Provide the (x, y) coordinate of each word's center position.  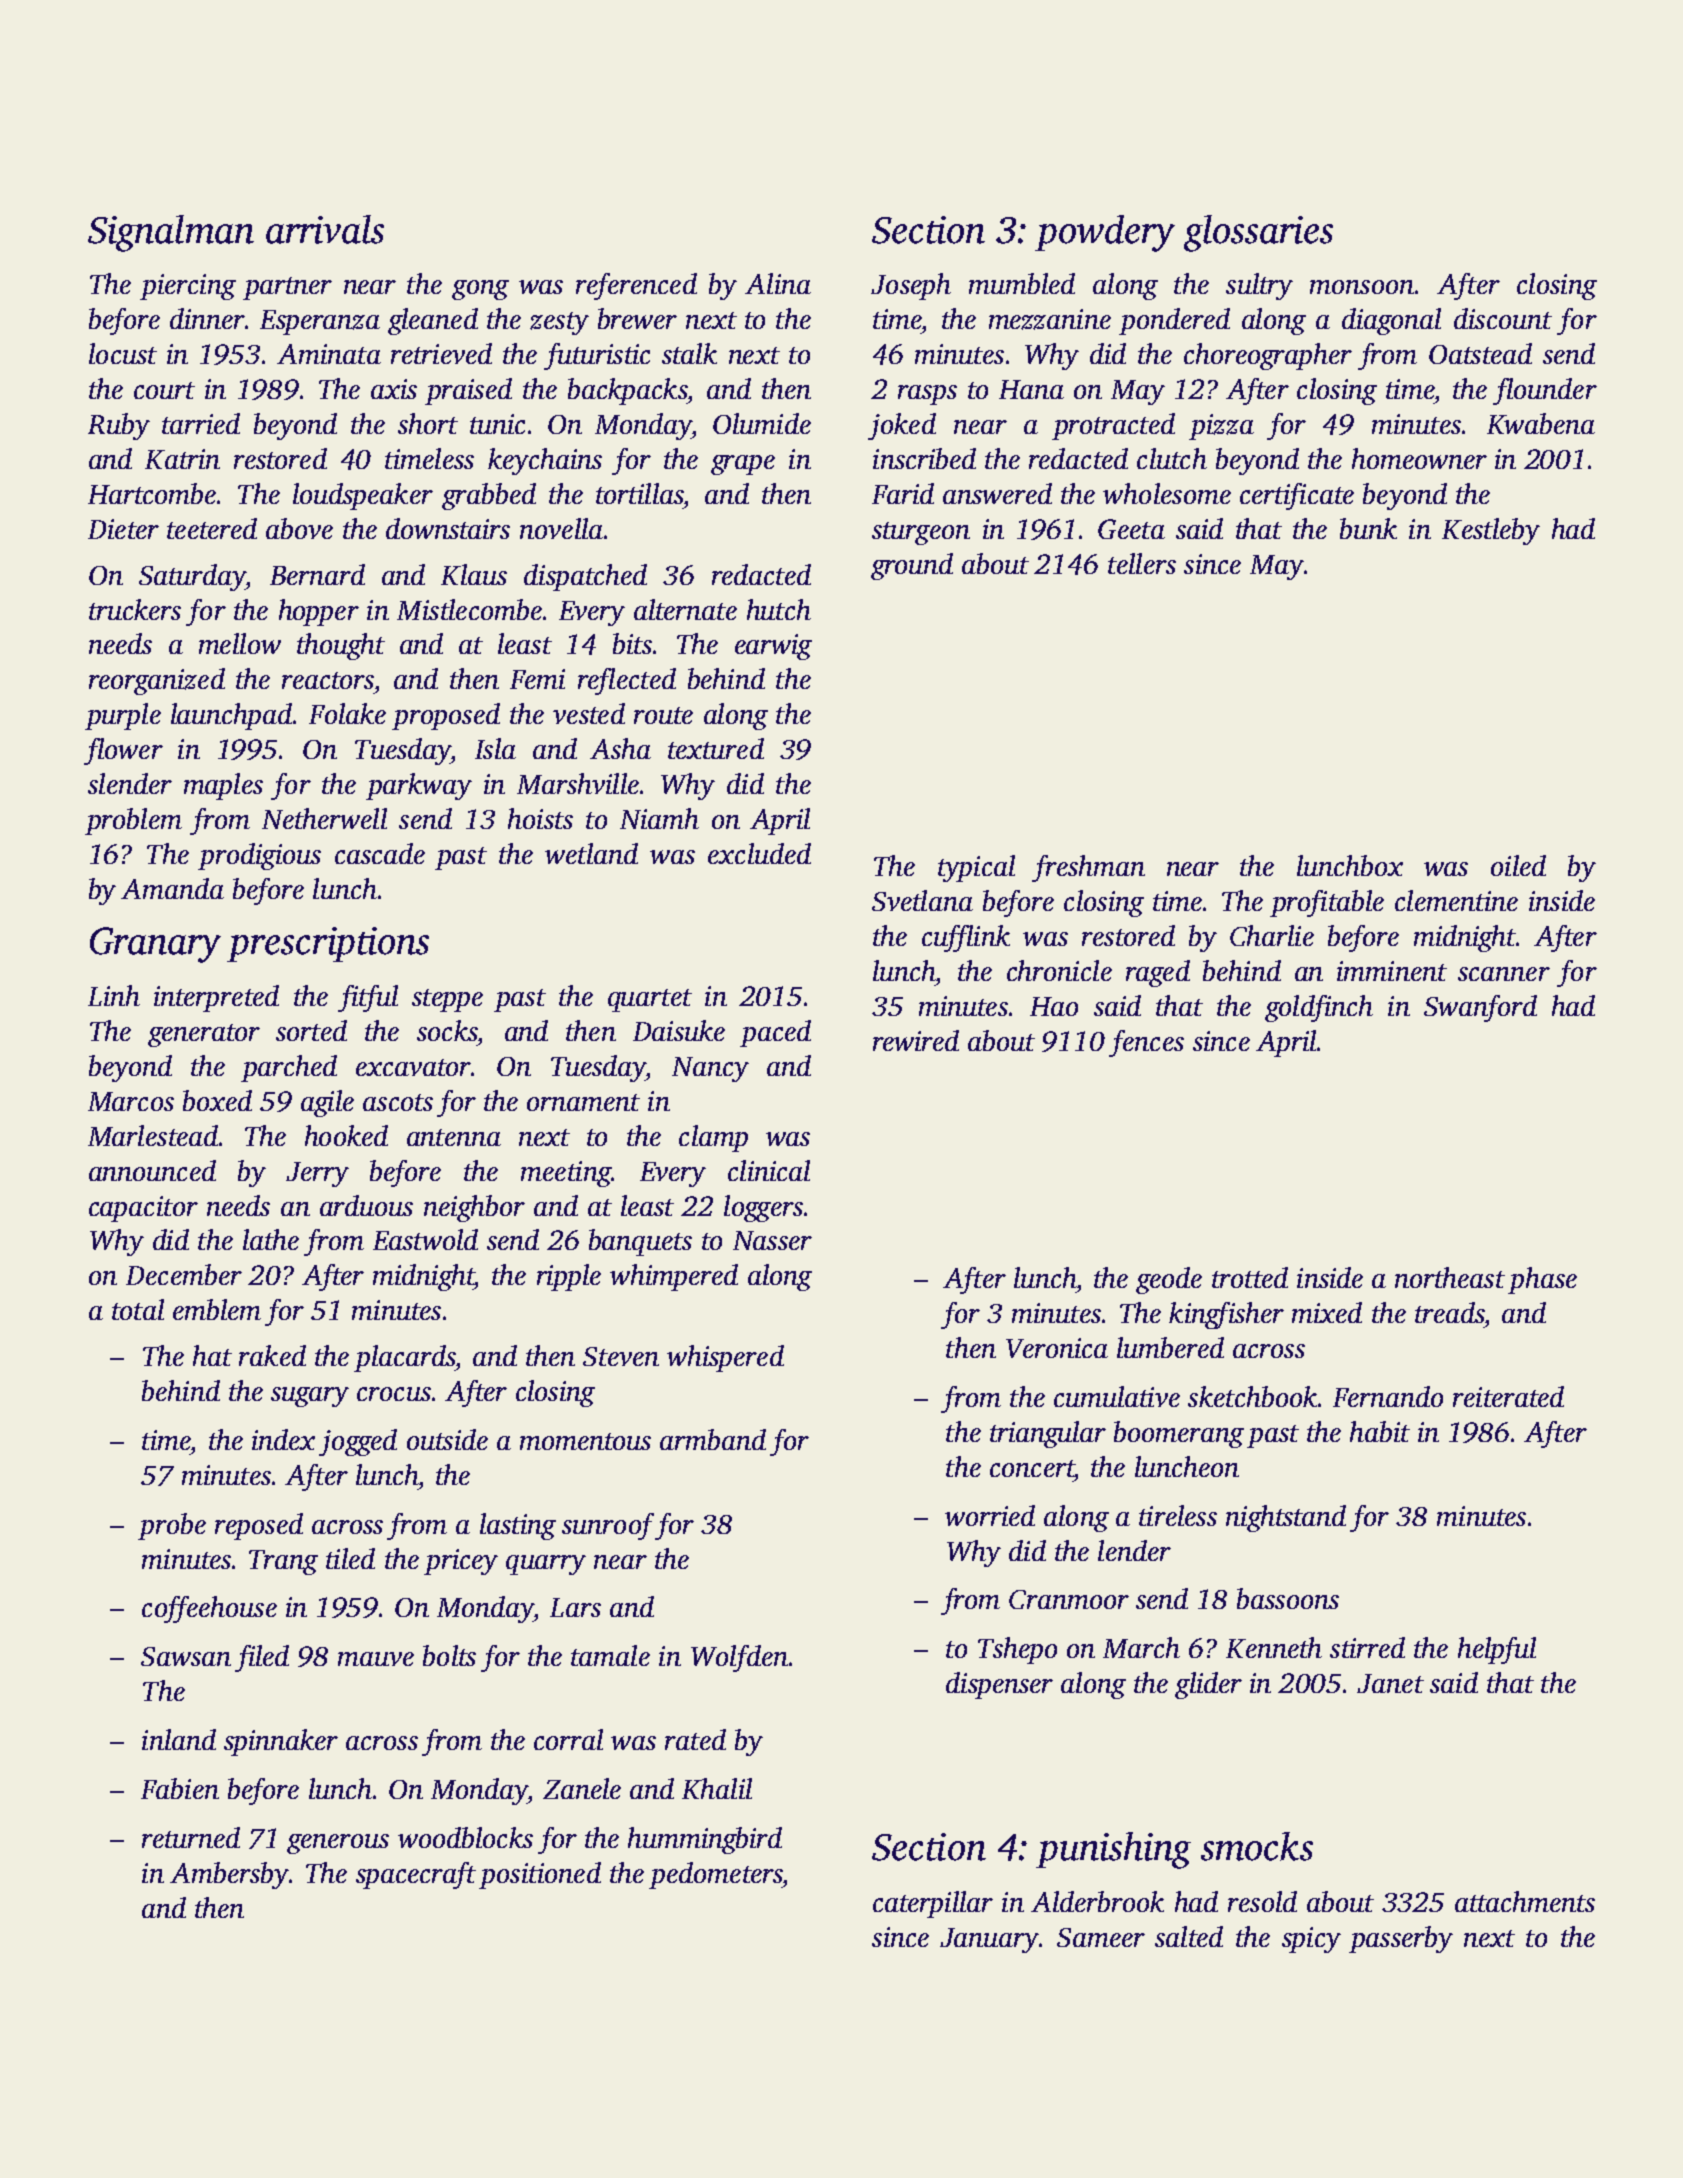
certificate (1297, 496)
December (184, 1274)
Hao (1054, 1006)
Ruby (119, 426)
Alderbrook (1097, 1901)
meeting (566, 1174)
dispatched (585, 577)
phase (1542, 1280)
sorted (311, 1030)
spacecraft (416, 1875)
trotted (1250, 1277)
